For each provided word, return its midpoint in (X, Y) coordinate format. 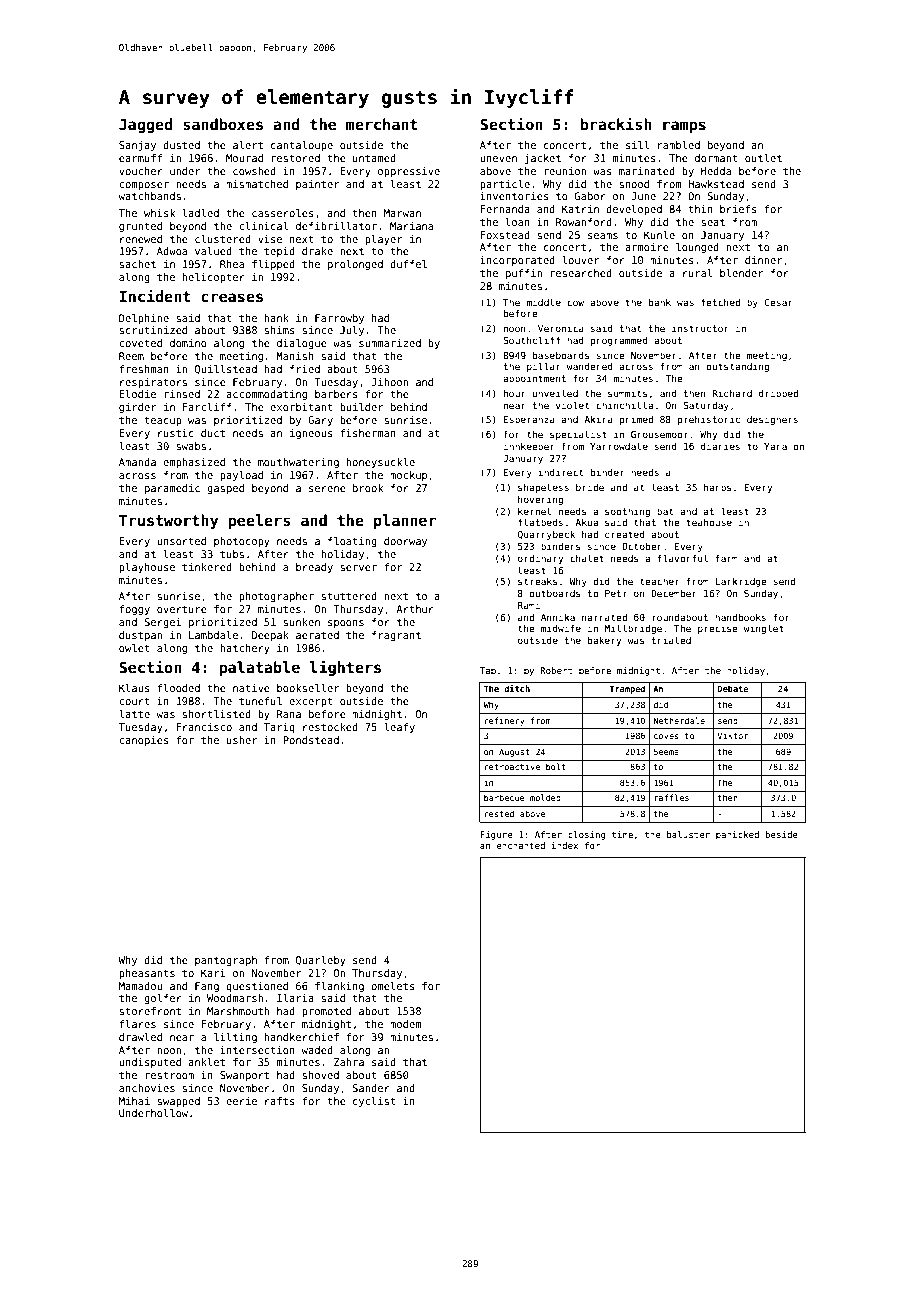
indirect (560, 472)
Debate (733, 688)
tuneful (260, 701)
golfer (163, 999)
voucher (141, 171)
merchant (382, 124)
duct (213, 433)
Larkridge (741, 582)
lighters (345, 668)
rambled (679, 145)
